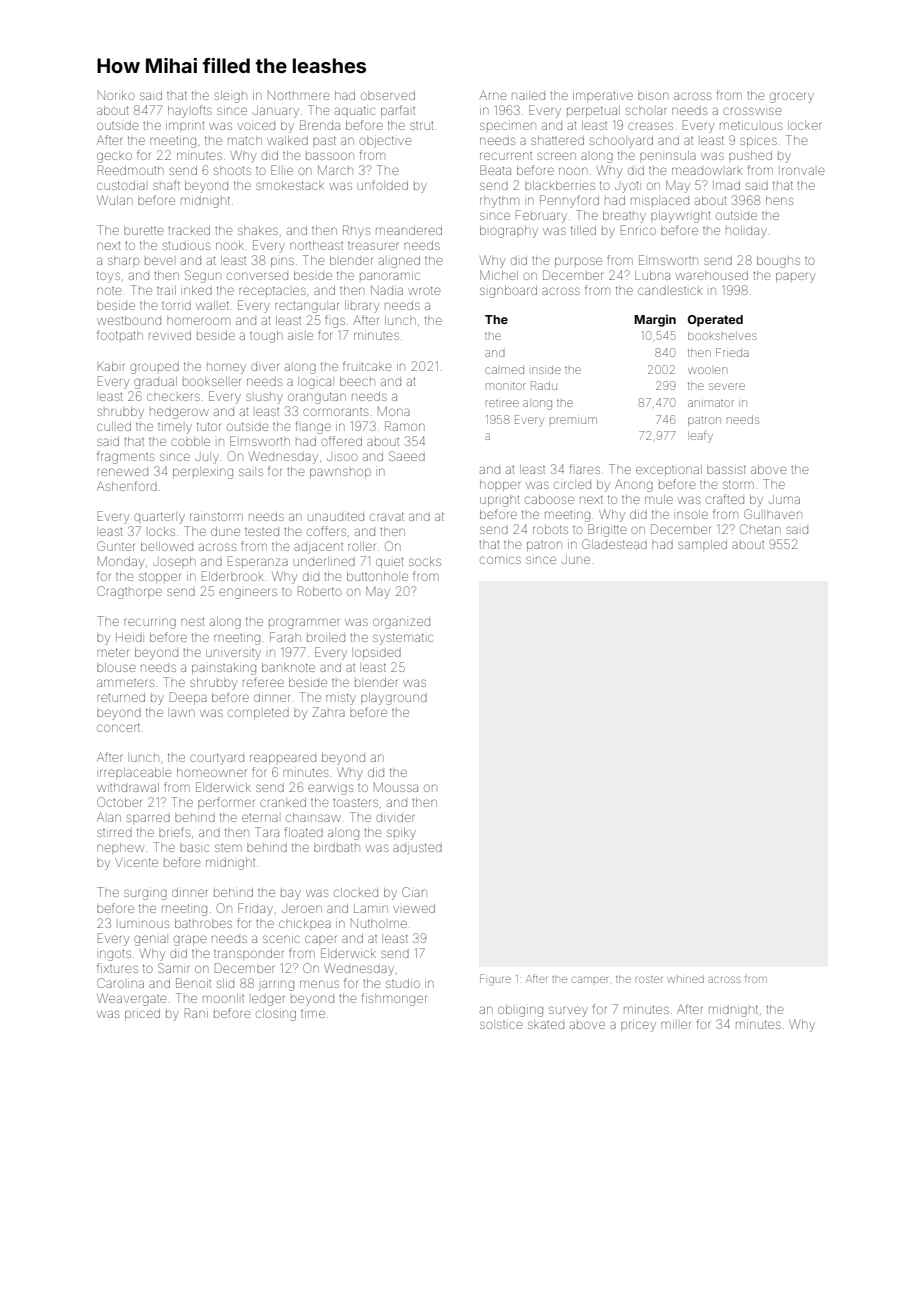  I want to click on Noriko, so click(116, 95).
